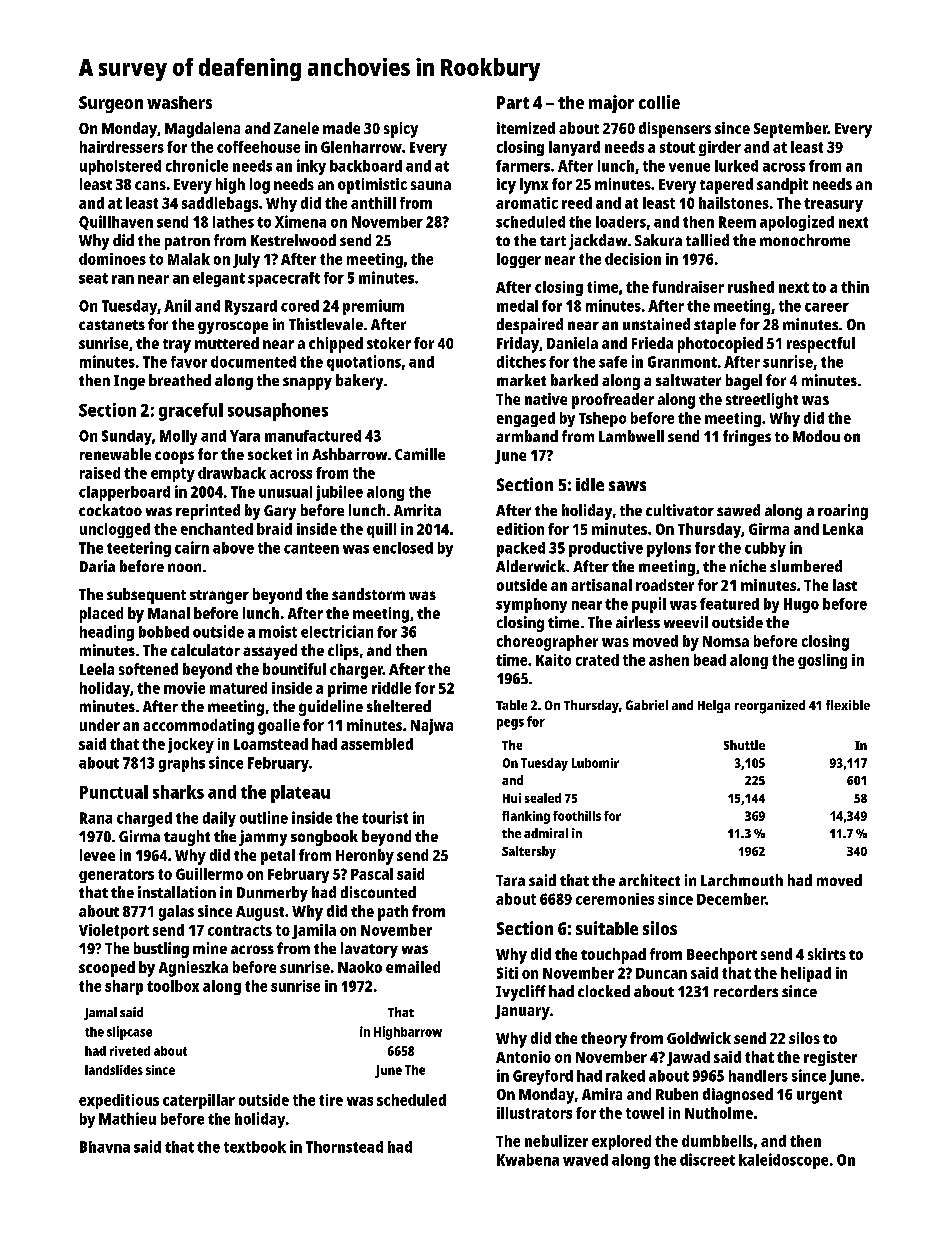 Image resolution: width=952 pixels, height=1233 pixels. Describe the element at coordinates (520, 529) in the document. I see `edition` at that location.
